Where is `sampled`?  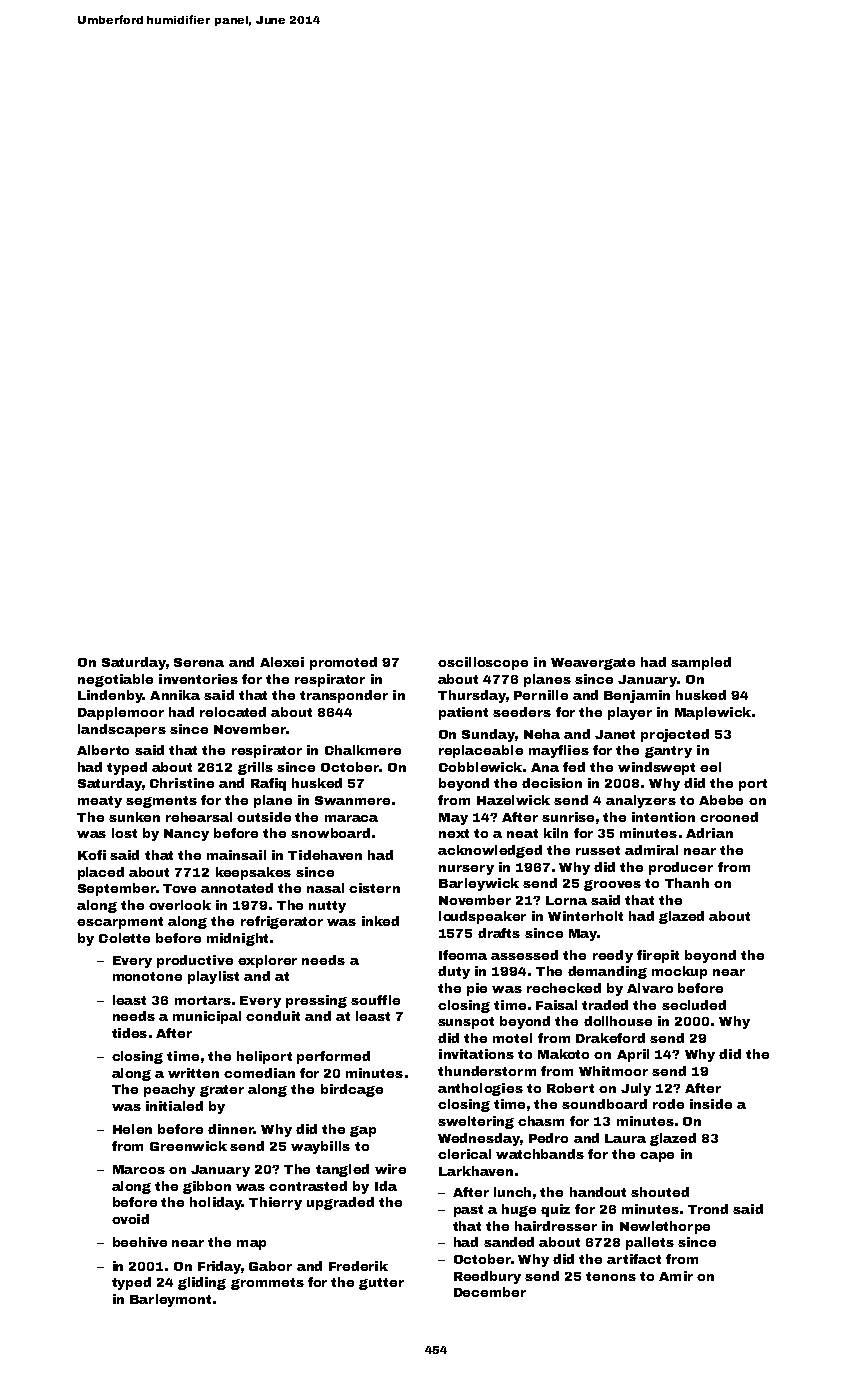
sampled is located at coordinates (701, 663).
